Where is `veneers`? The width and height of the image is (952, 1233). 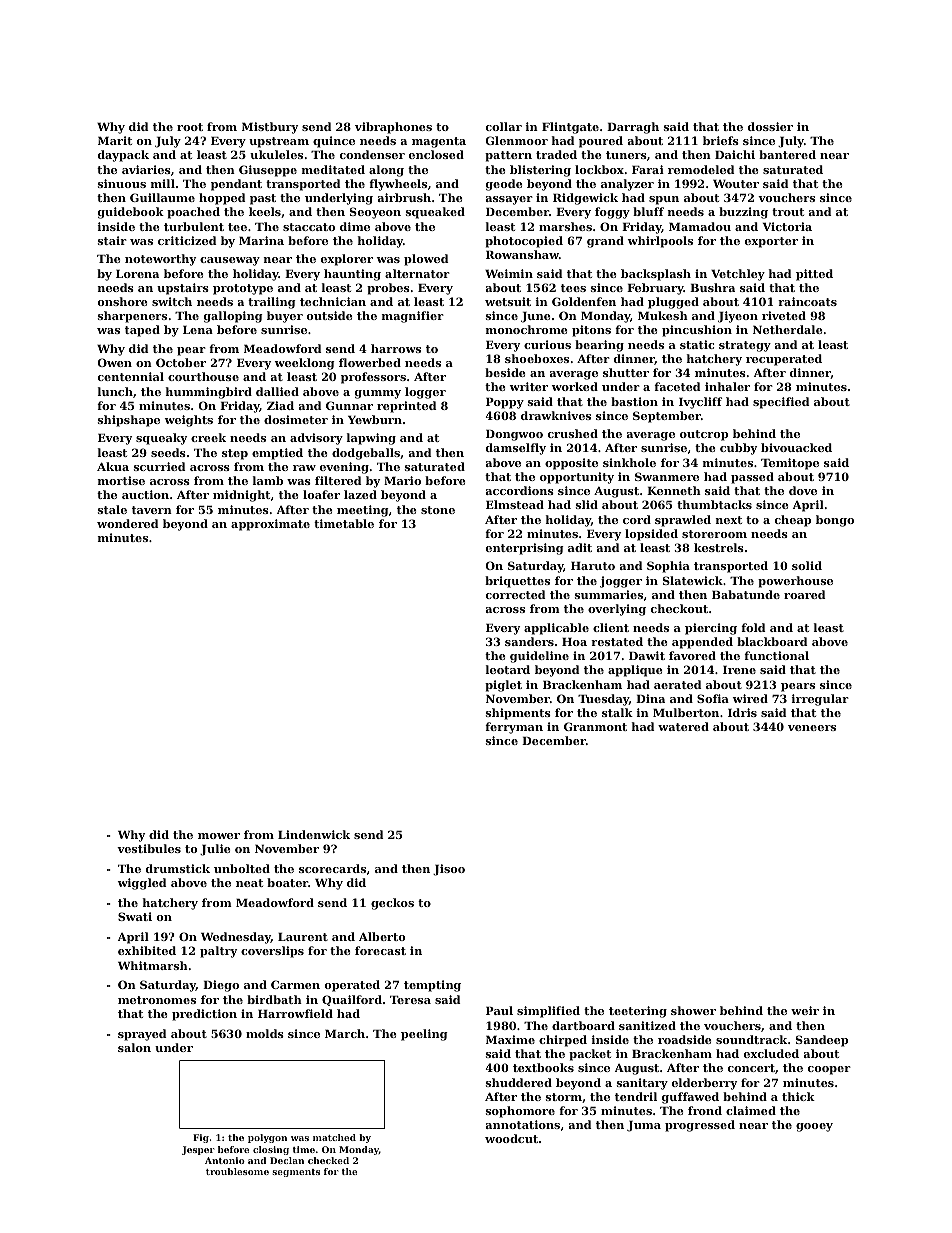
veneers is located at coordinates (812, 728).
